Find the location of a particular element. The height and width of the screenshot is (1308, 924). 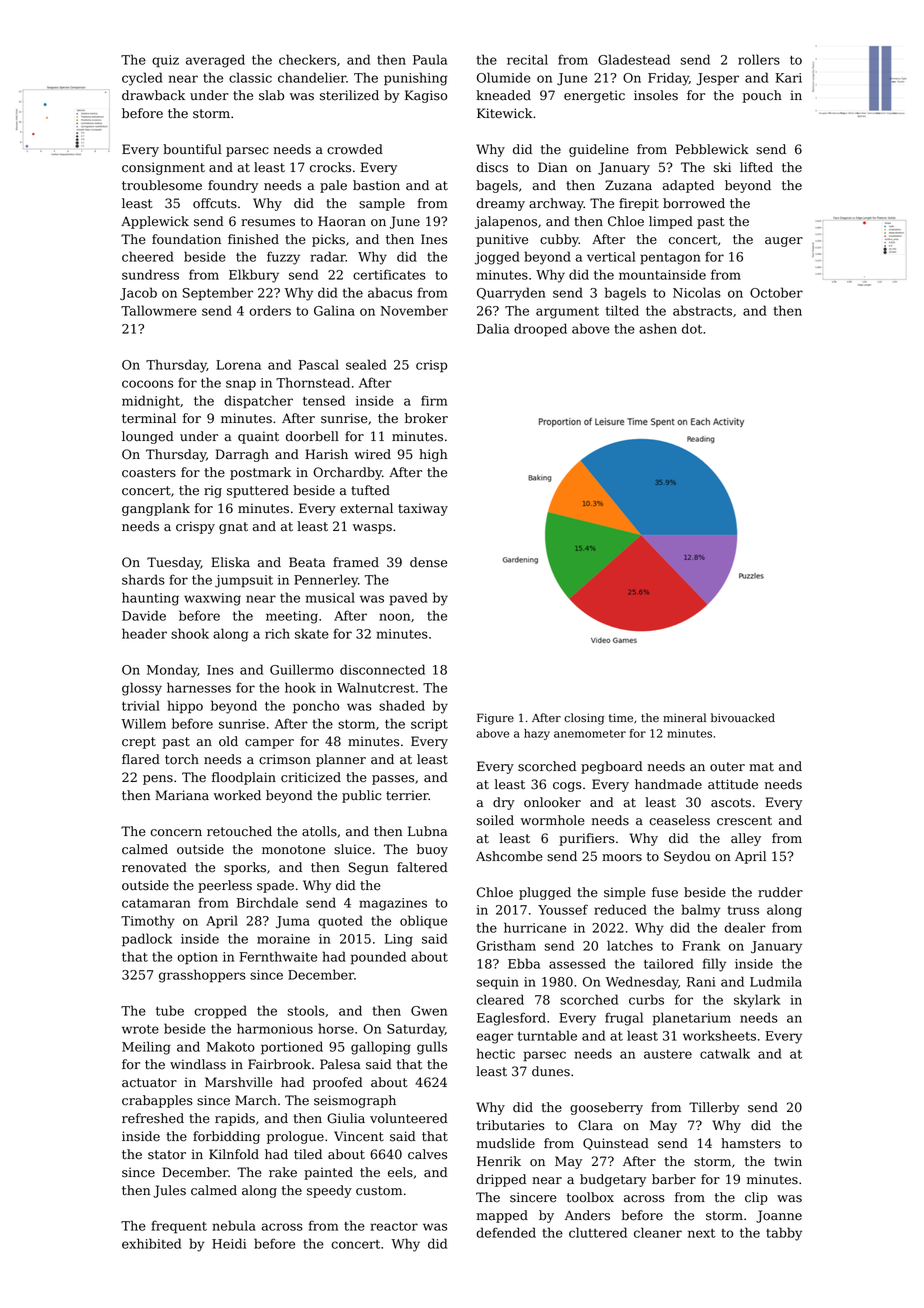

certificates is located at coordinates (389, 274).
